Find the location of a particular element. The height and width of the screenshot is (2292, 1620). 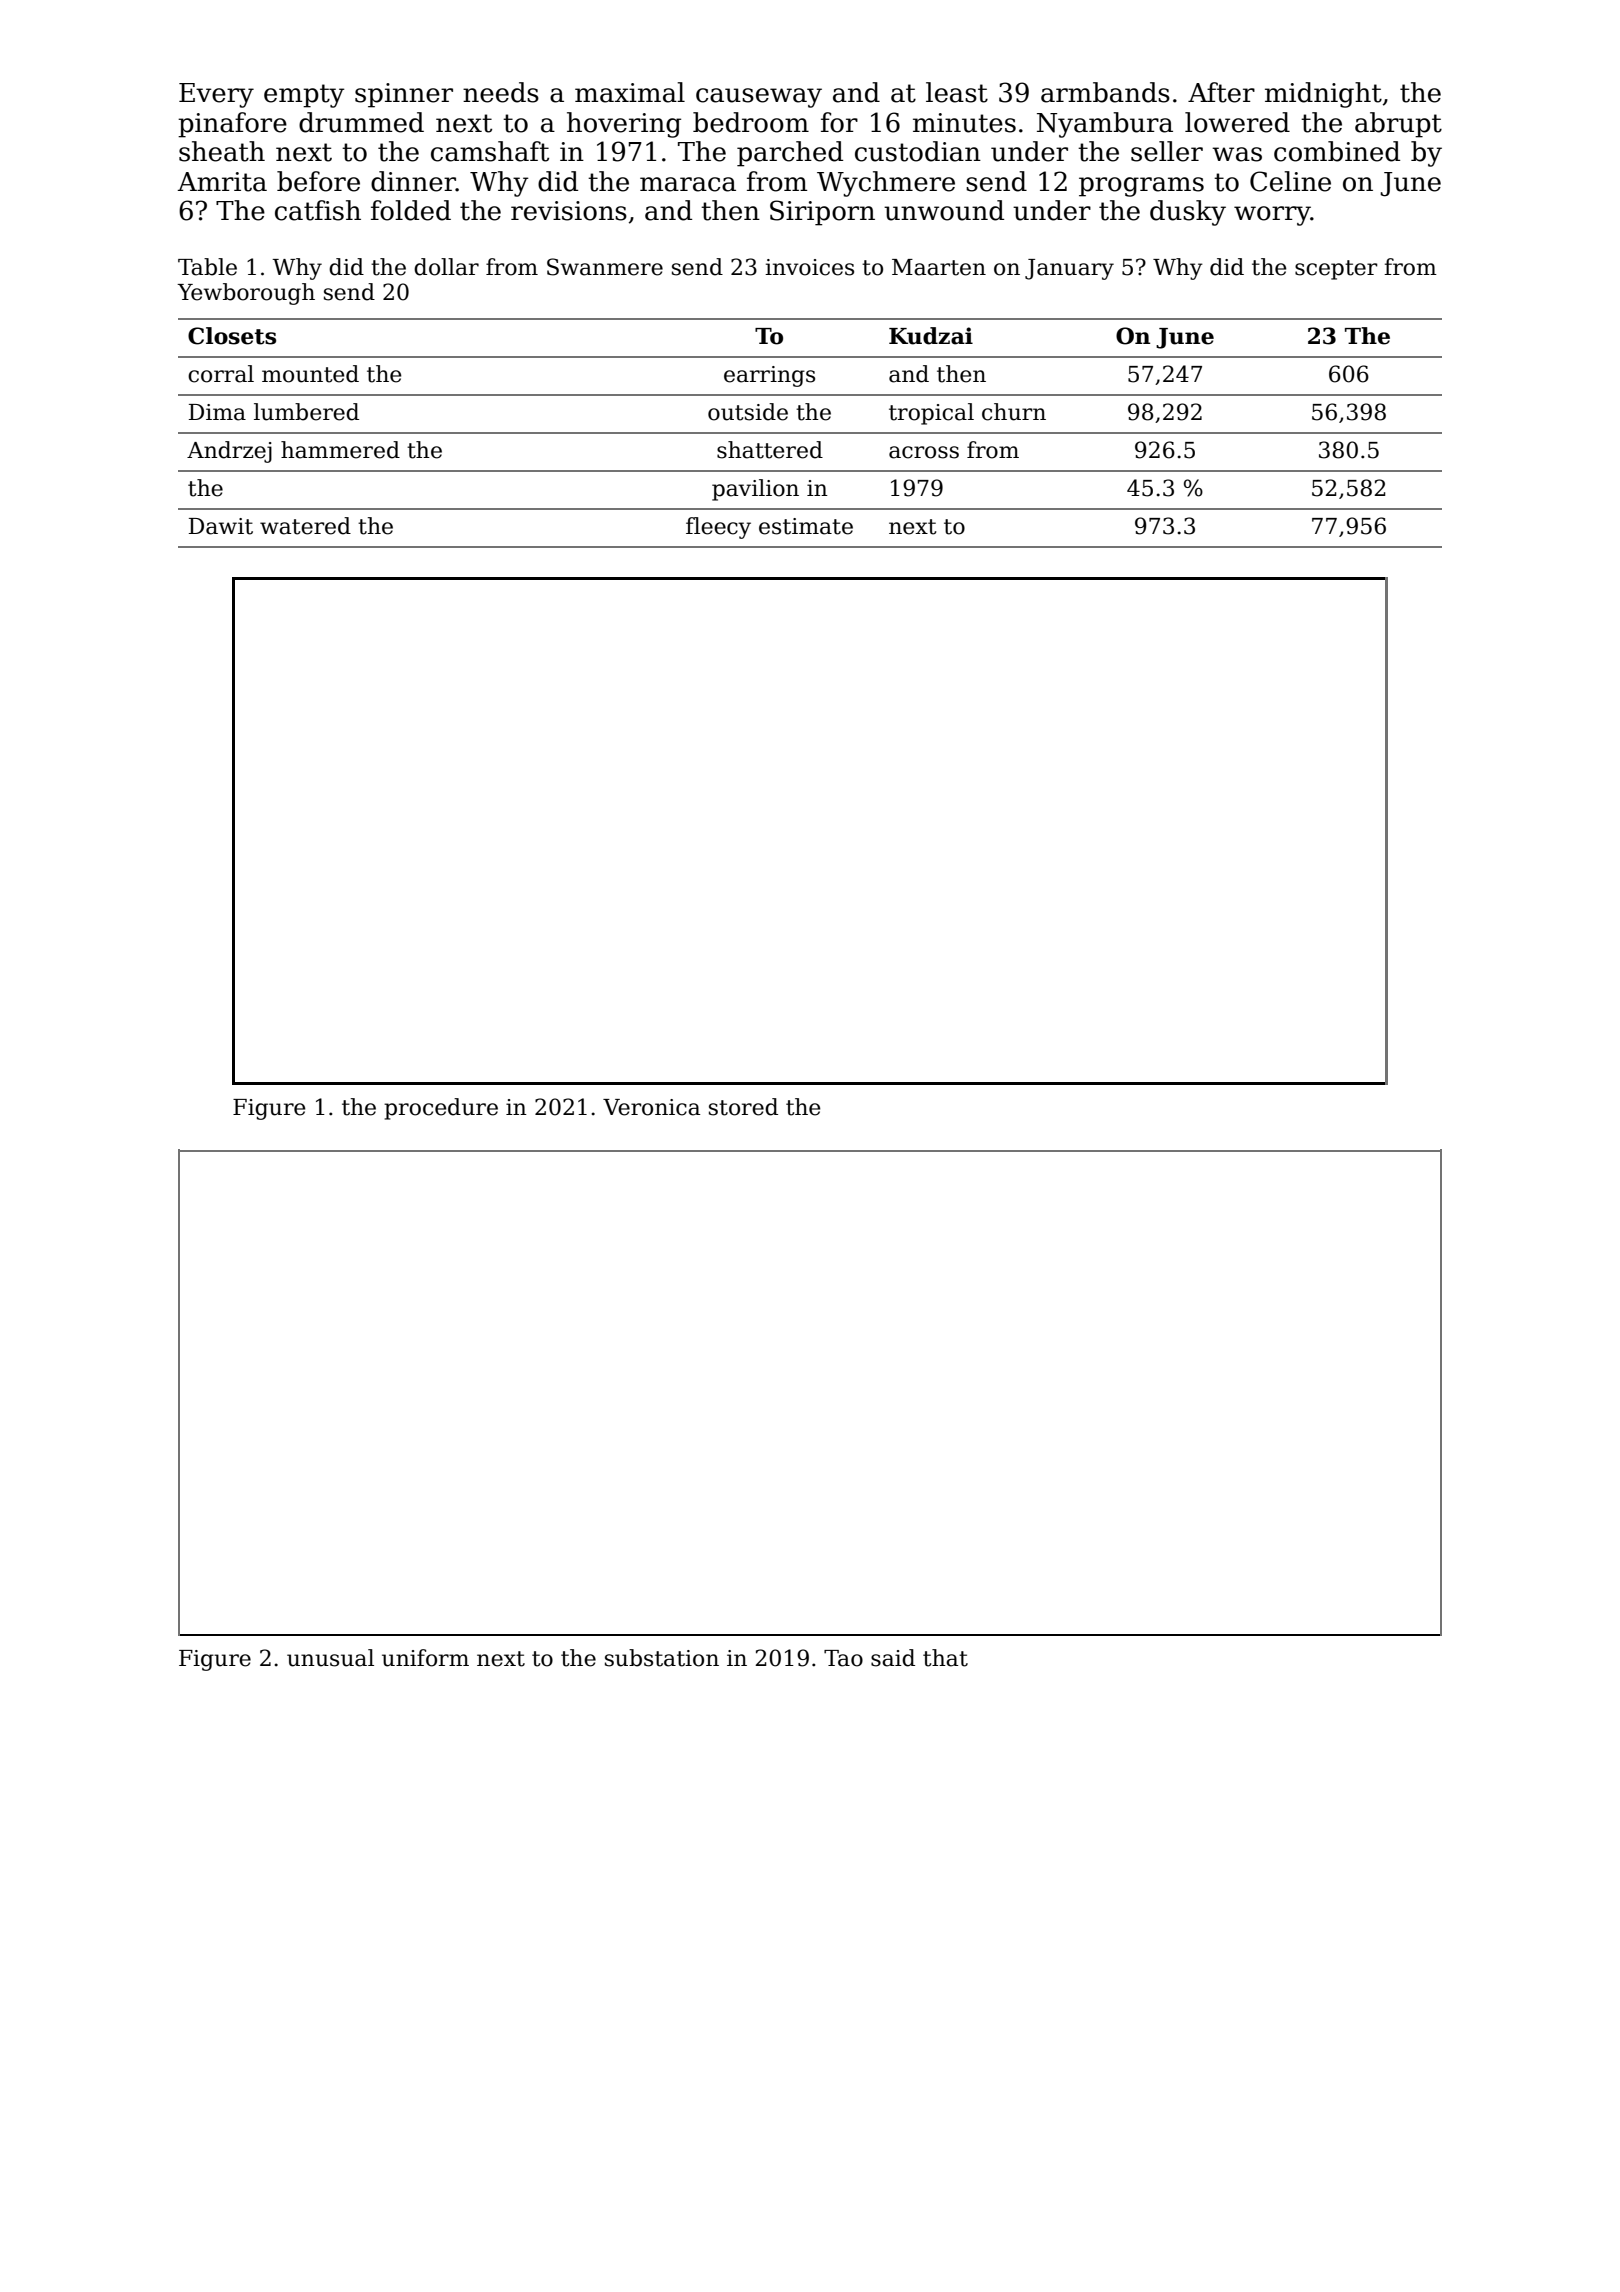

scepter is located at coordinates (1336, 270).
